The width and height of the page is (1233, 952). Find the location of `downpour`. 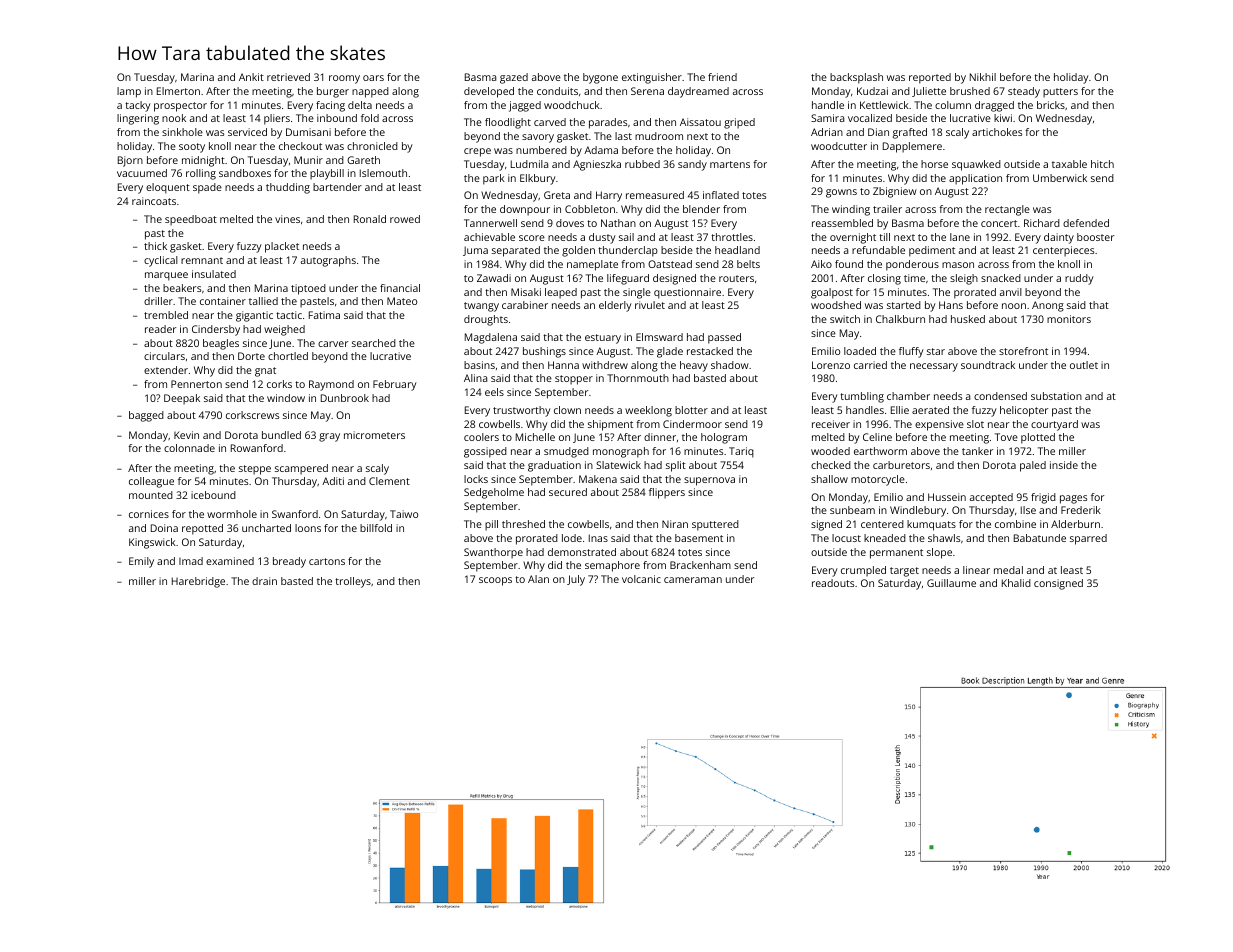

downpour is located at coordinates (525, 210).
